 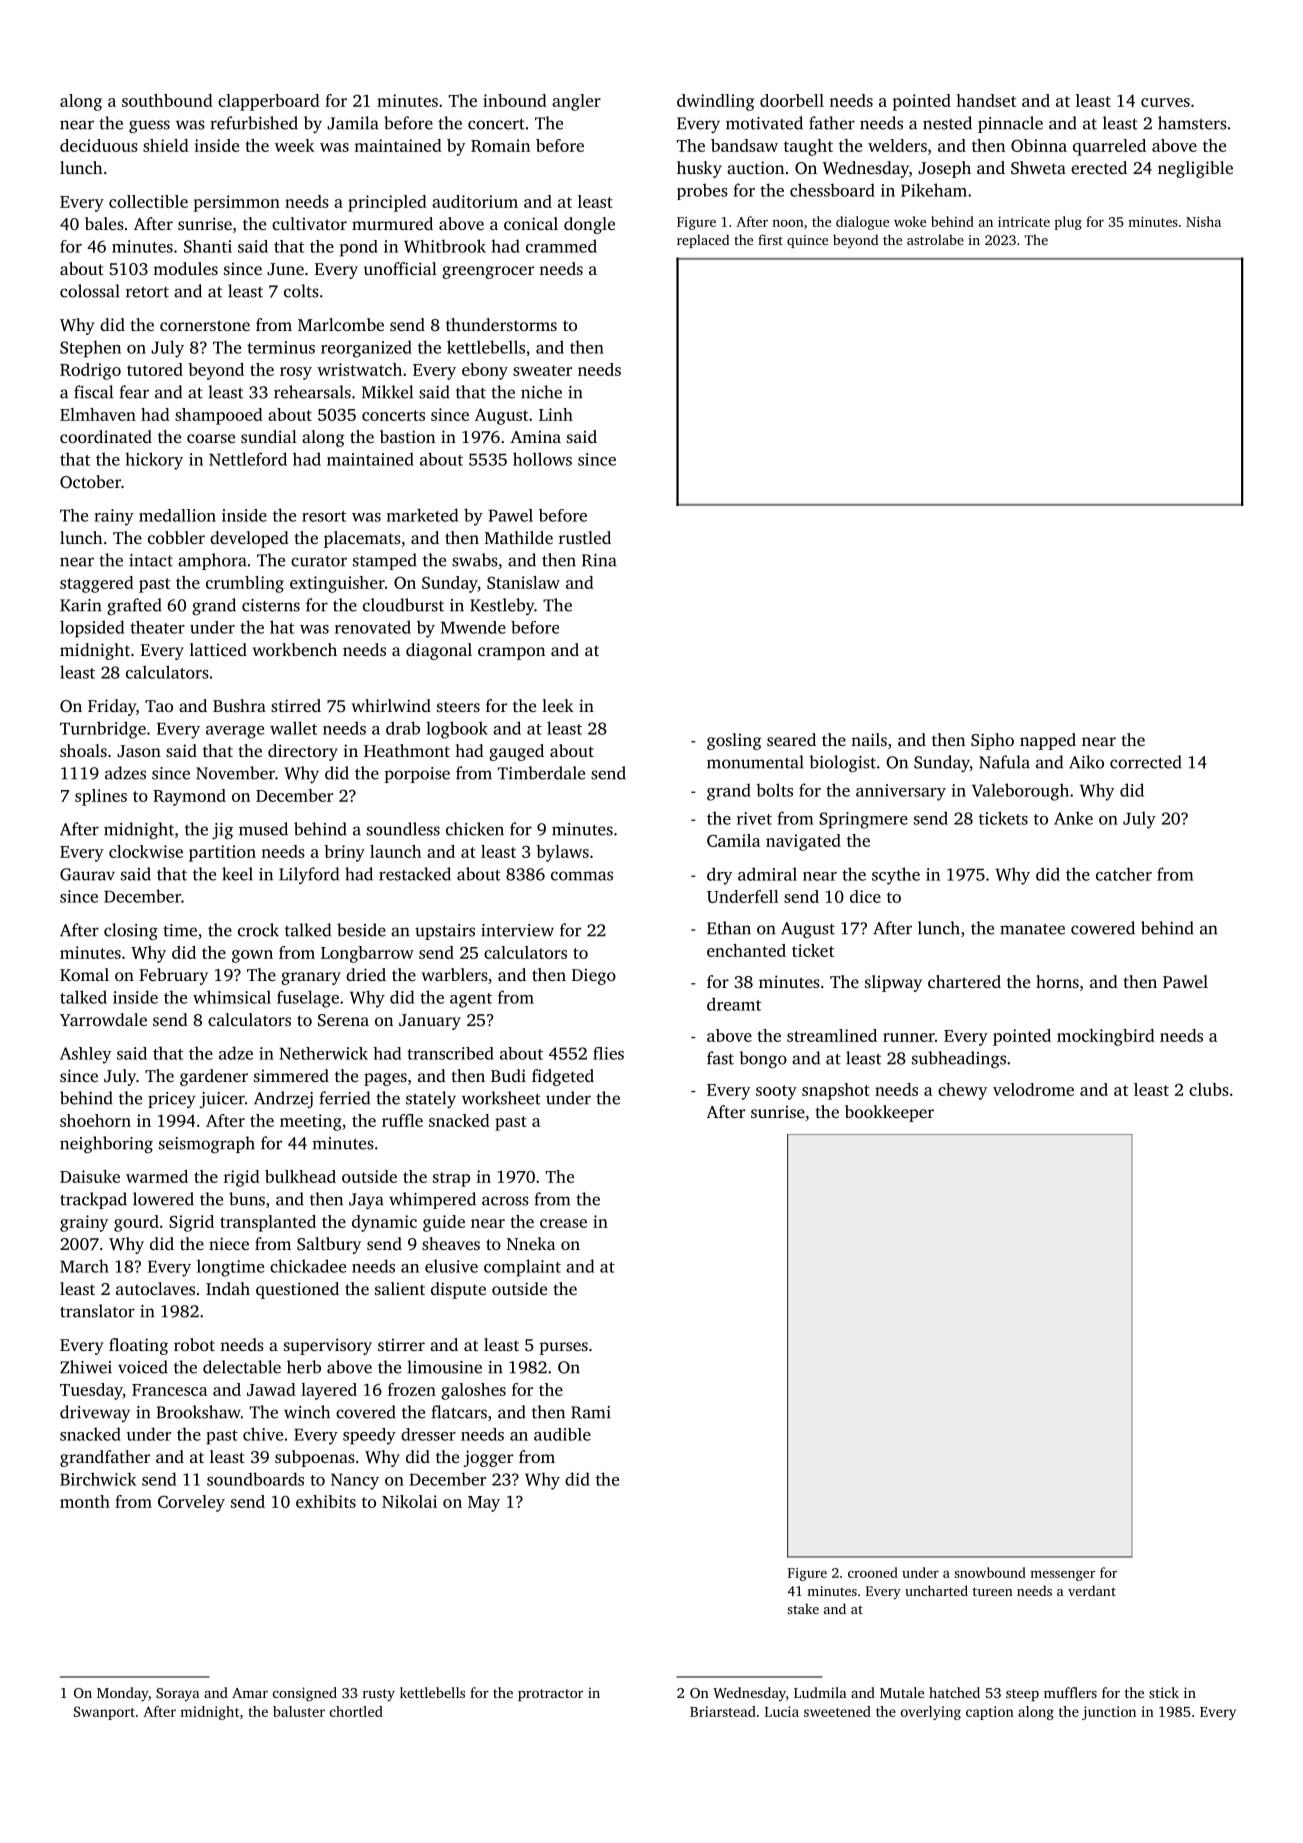 What do you see at coordinates (591, 1412) in the screenshot?
I see `Rami` at bounding box center [591, 1412].
